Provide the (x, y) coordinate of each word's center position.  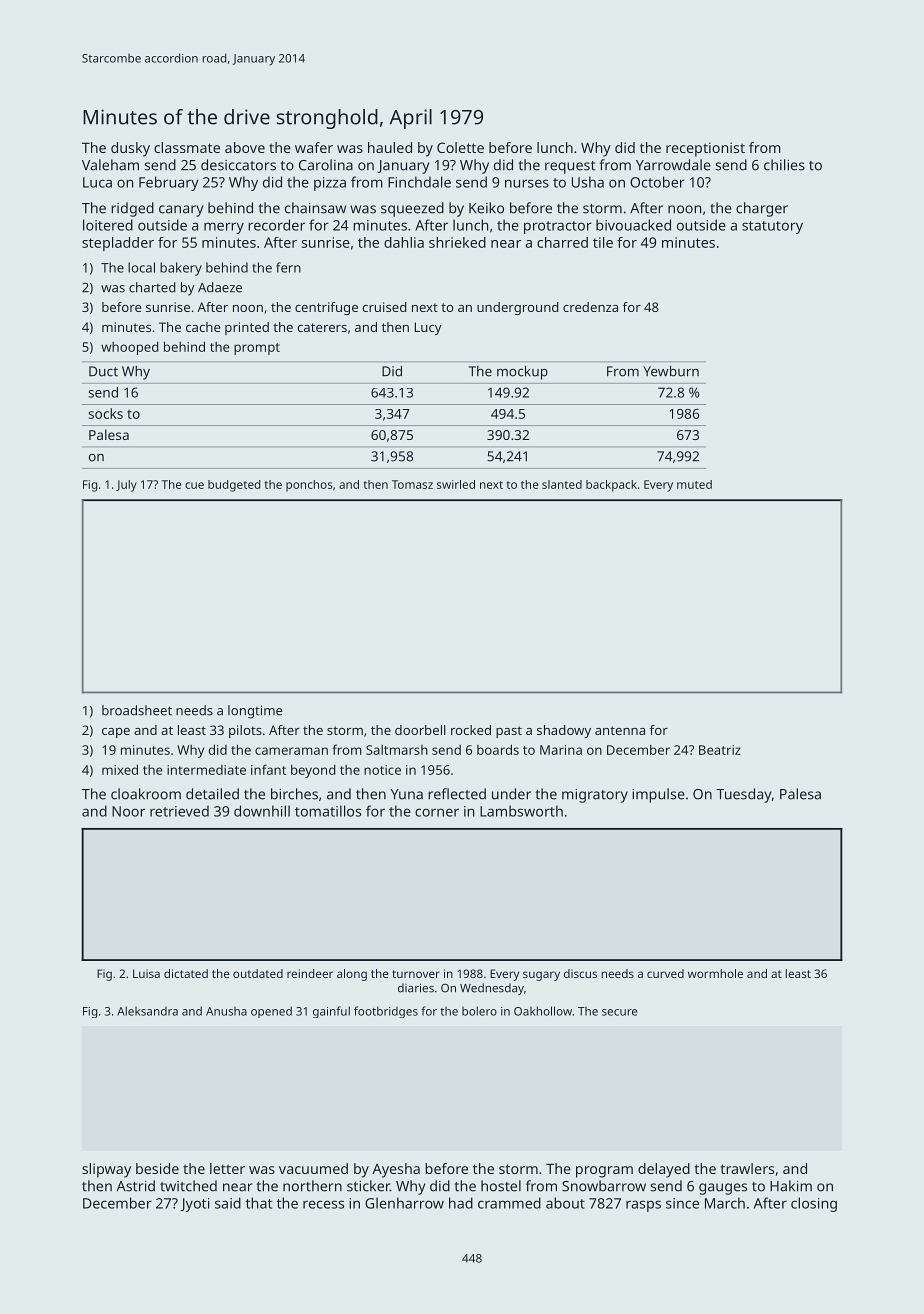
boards (498, 749)
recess (323, 1204)
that (259, 1203)
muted (694, 484)
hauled (390, 147)
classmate (187, 147)
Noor (128, 811)
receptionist (705, 149)
